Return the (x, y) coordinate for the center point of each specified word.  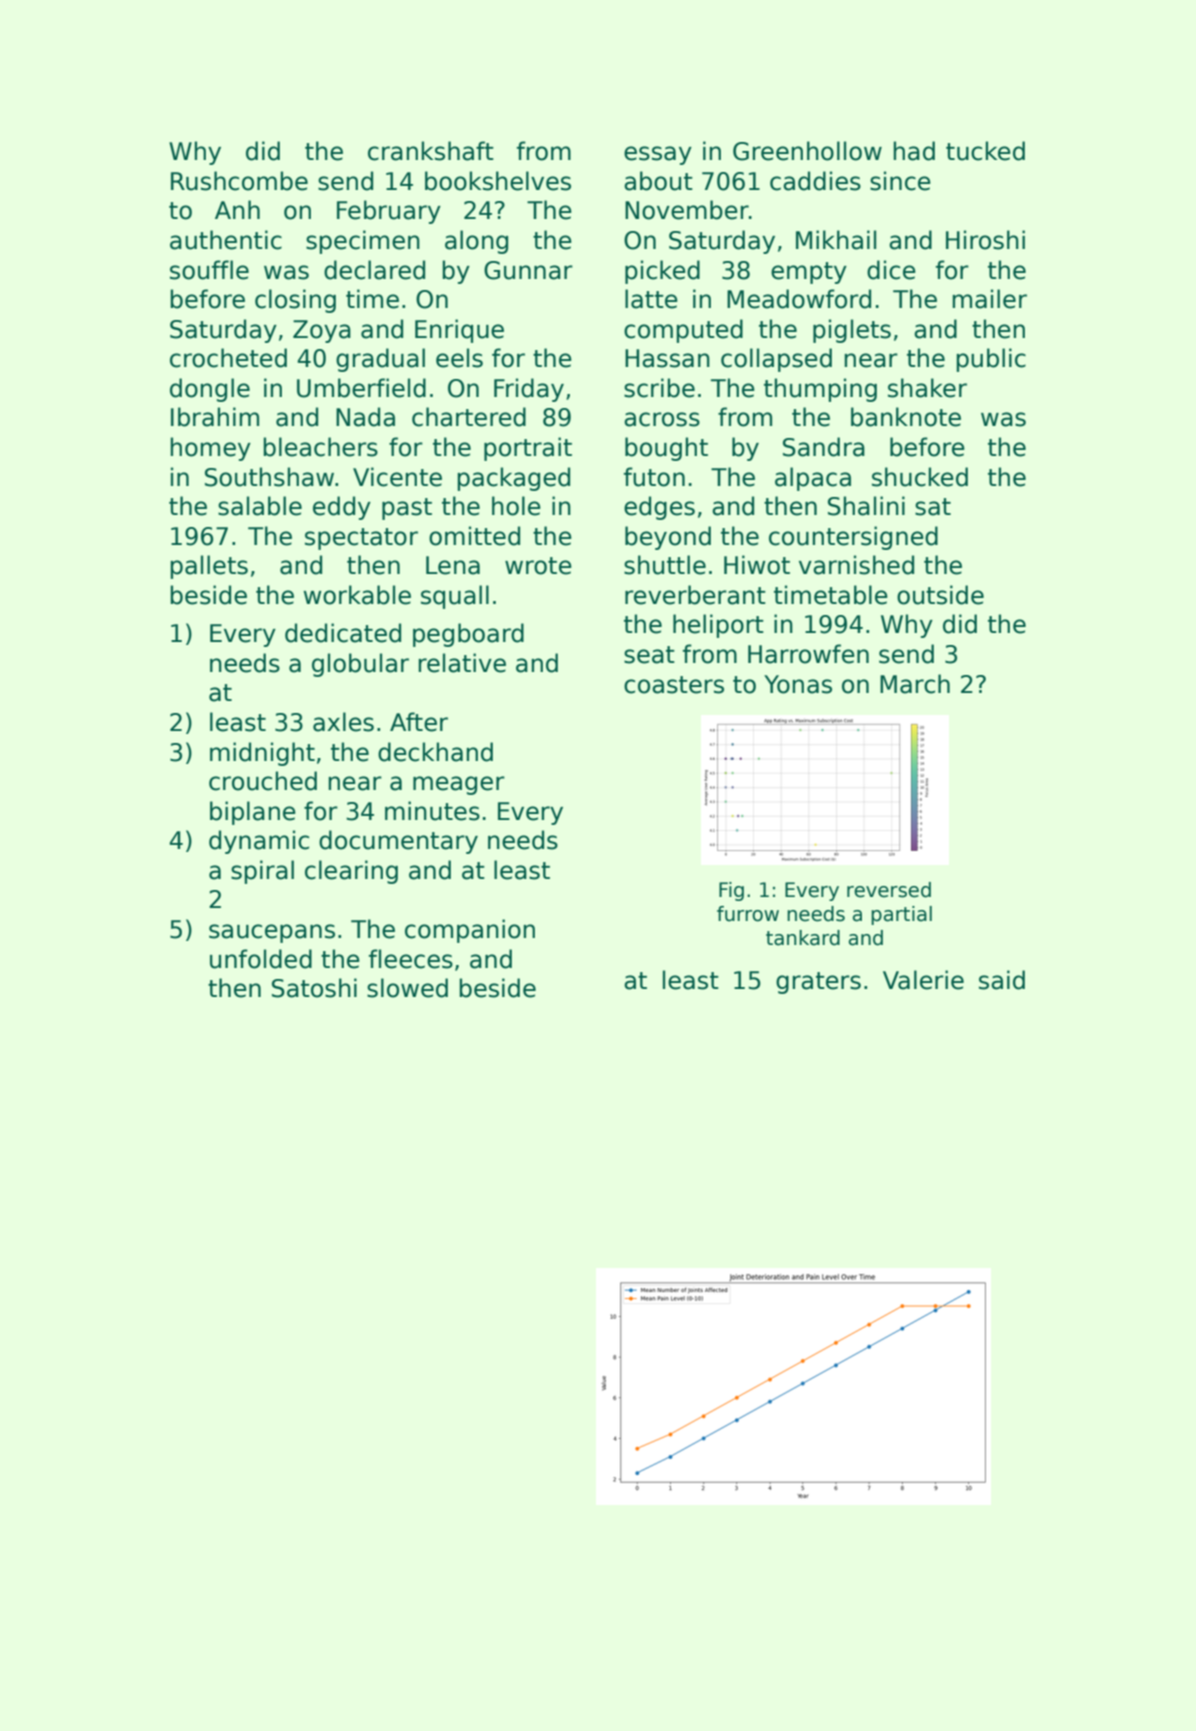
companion (470, 931)
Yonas (798, 684)
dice (891, 270)
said (1002, 980)
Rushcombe (239, 181)
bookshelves (498, 181)
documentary (398, 842)
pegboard (468, 635)
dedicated (343, 633)
